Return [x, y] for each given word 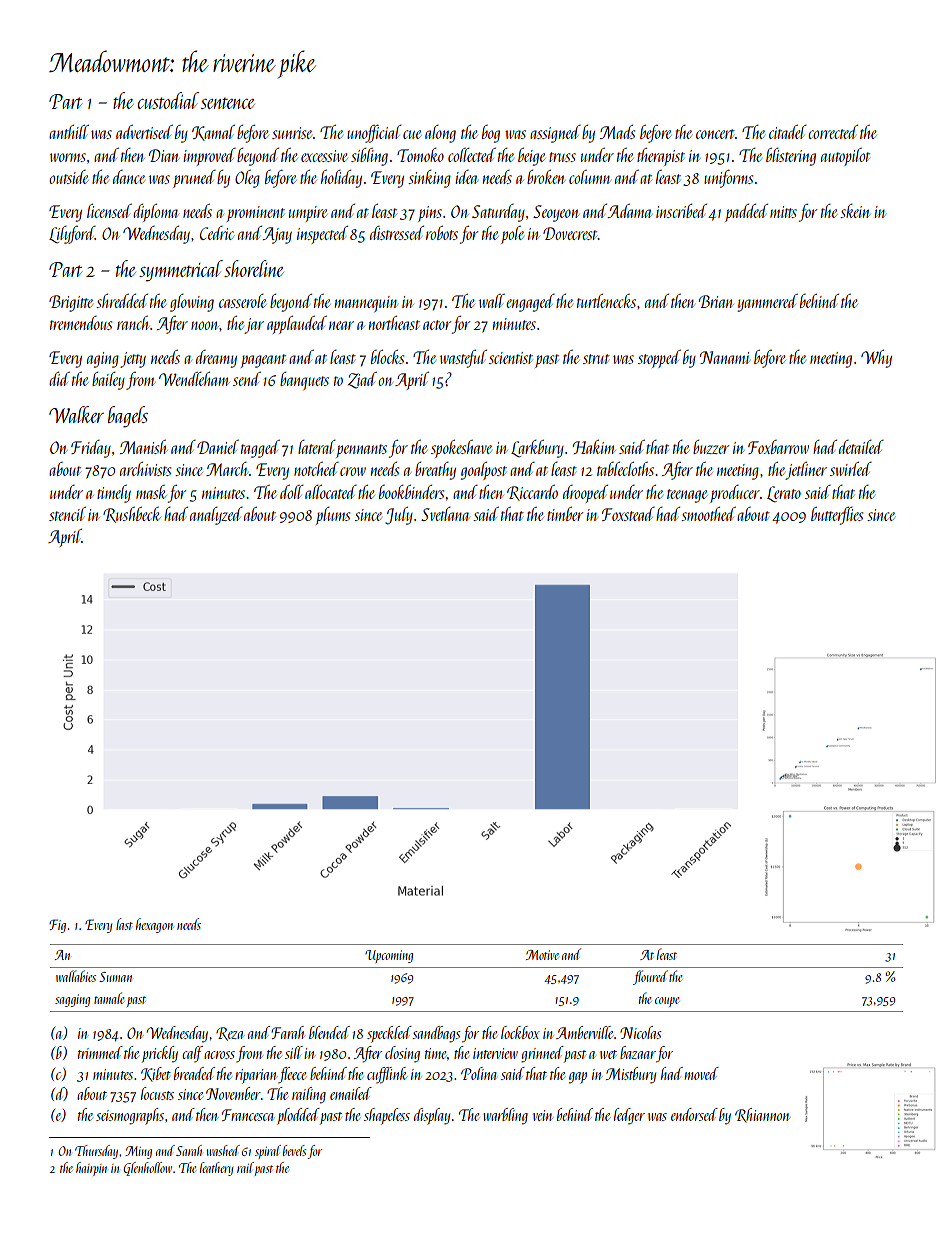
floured [650, 977]
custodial [168, 100]
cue [412, 134]
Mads [617, 132]
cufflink [387, 1075]
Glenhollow [147, 1169]
